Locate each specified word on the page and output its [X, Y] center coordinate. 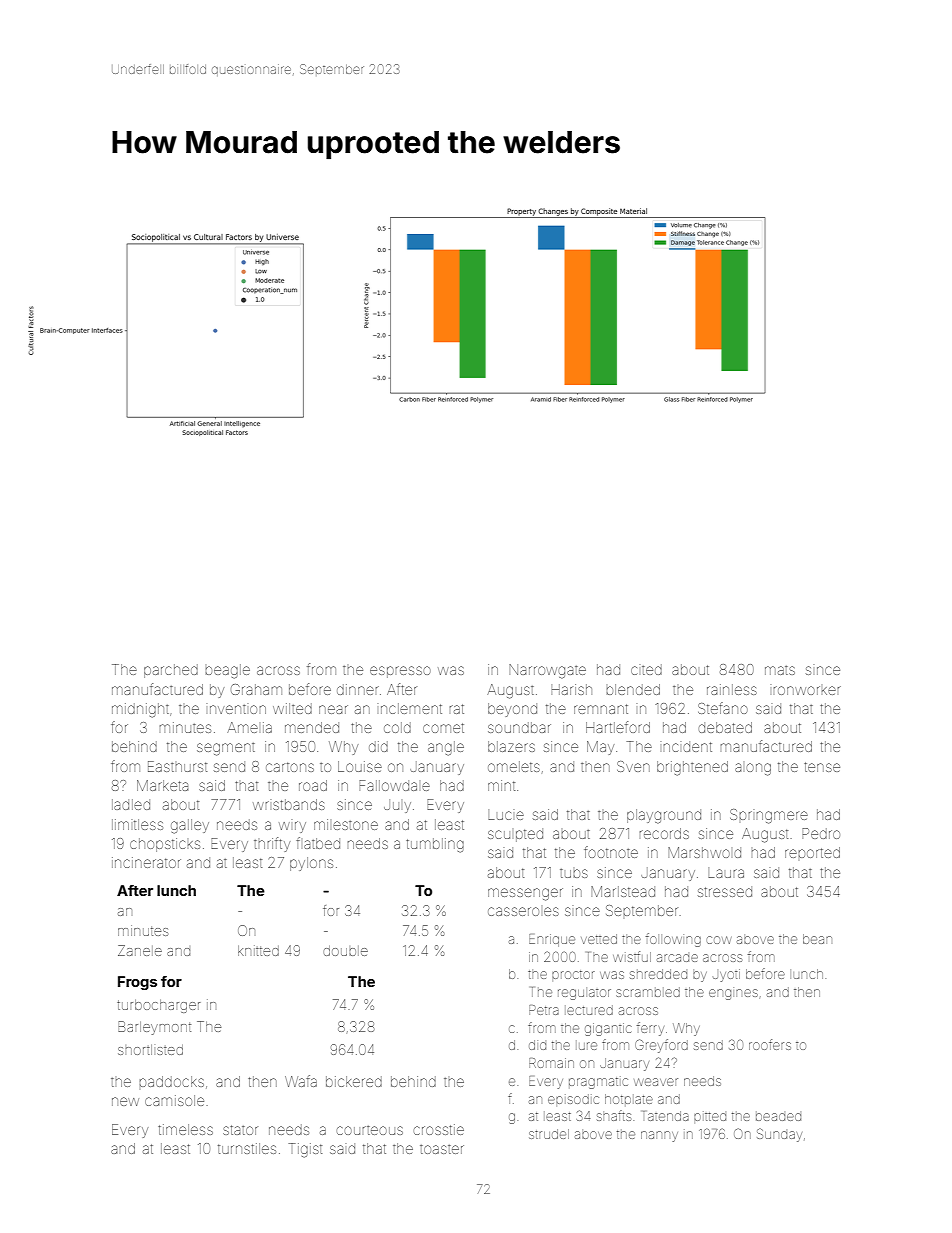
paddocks [171, 1081]
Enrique [552, 940]
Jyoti [726, 975]
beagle [227, 671]
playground [664, 816]
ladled [131, 804]
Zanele [140, 950]
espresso [400, 672]
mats [780, 670]
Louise [360, 766]
